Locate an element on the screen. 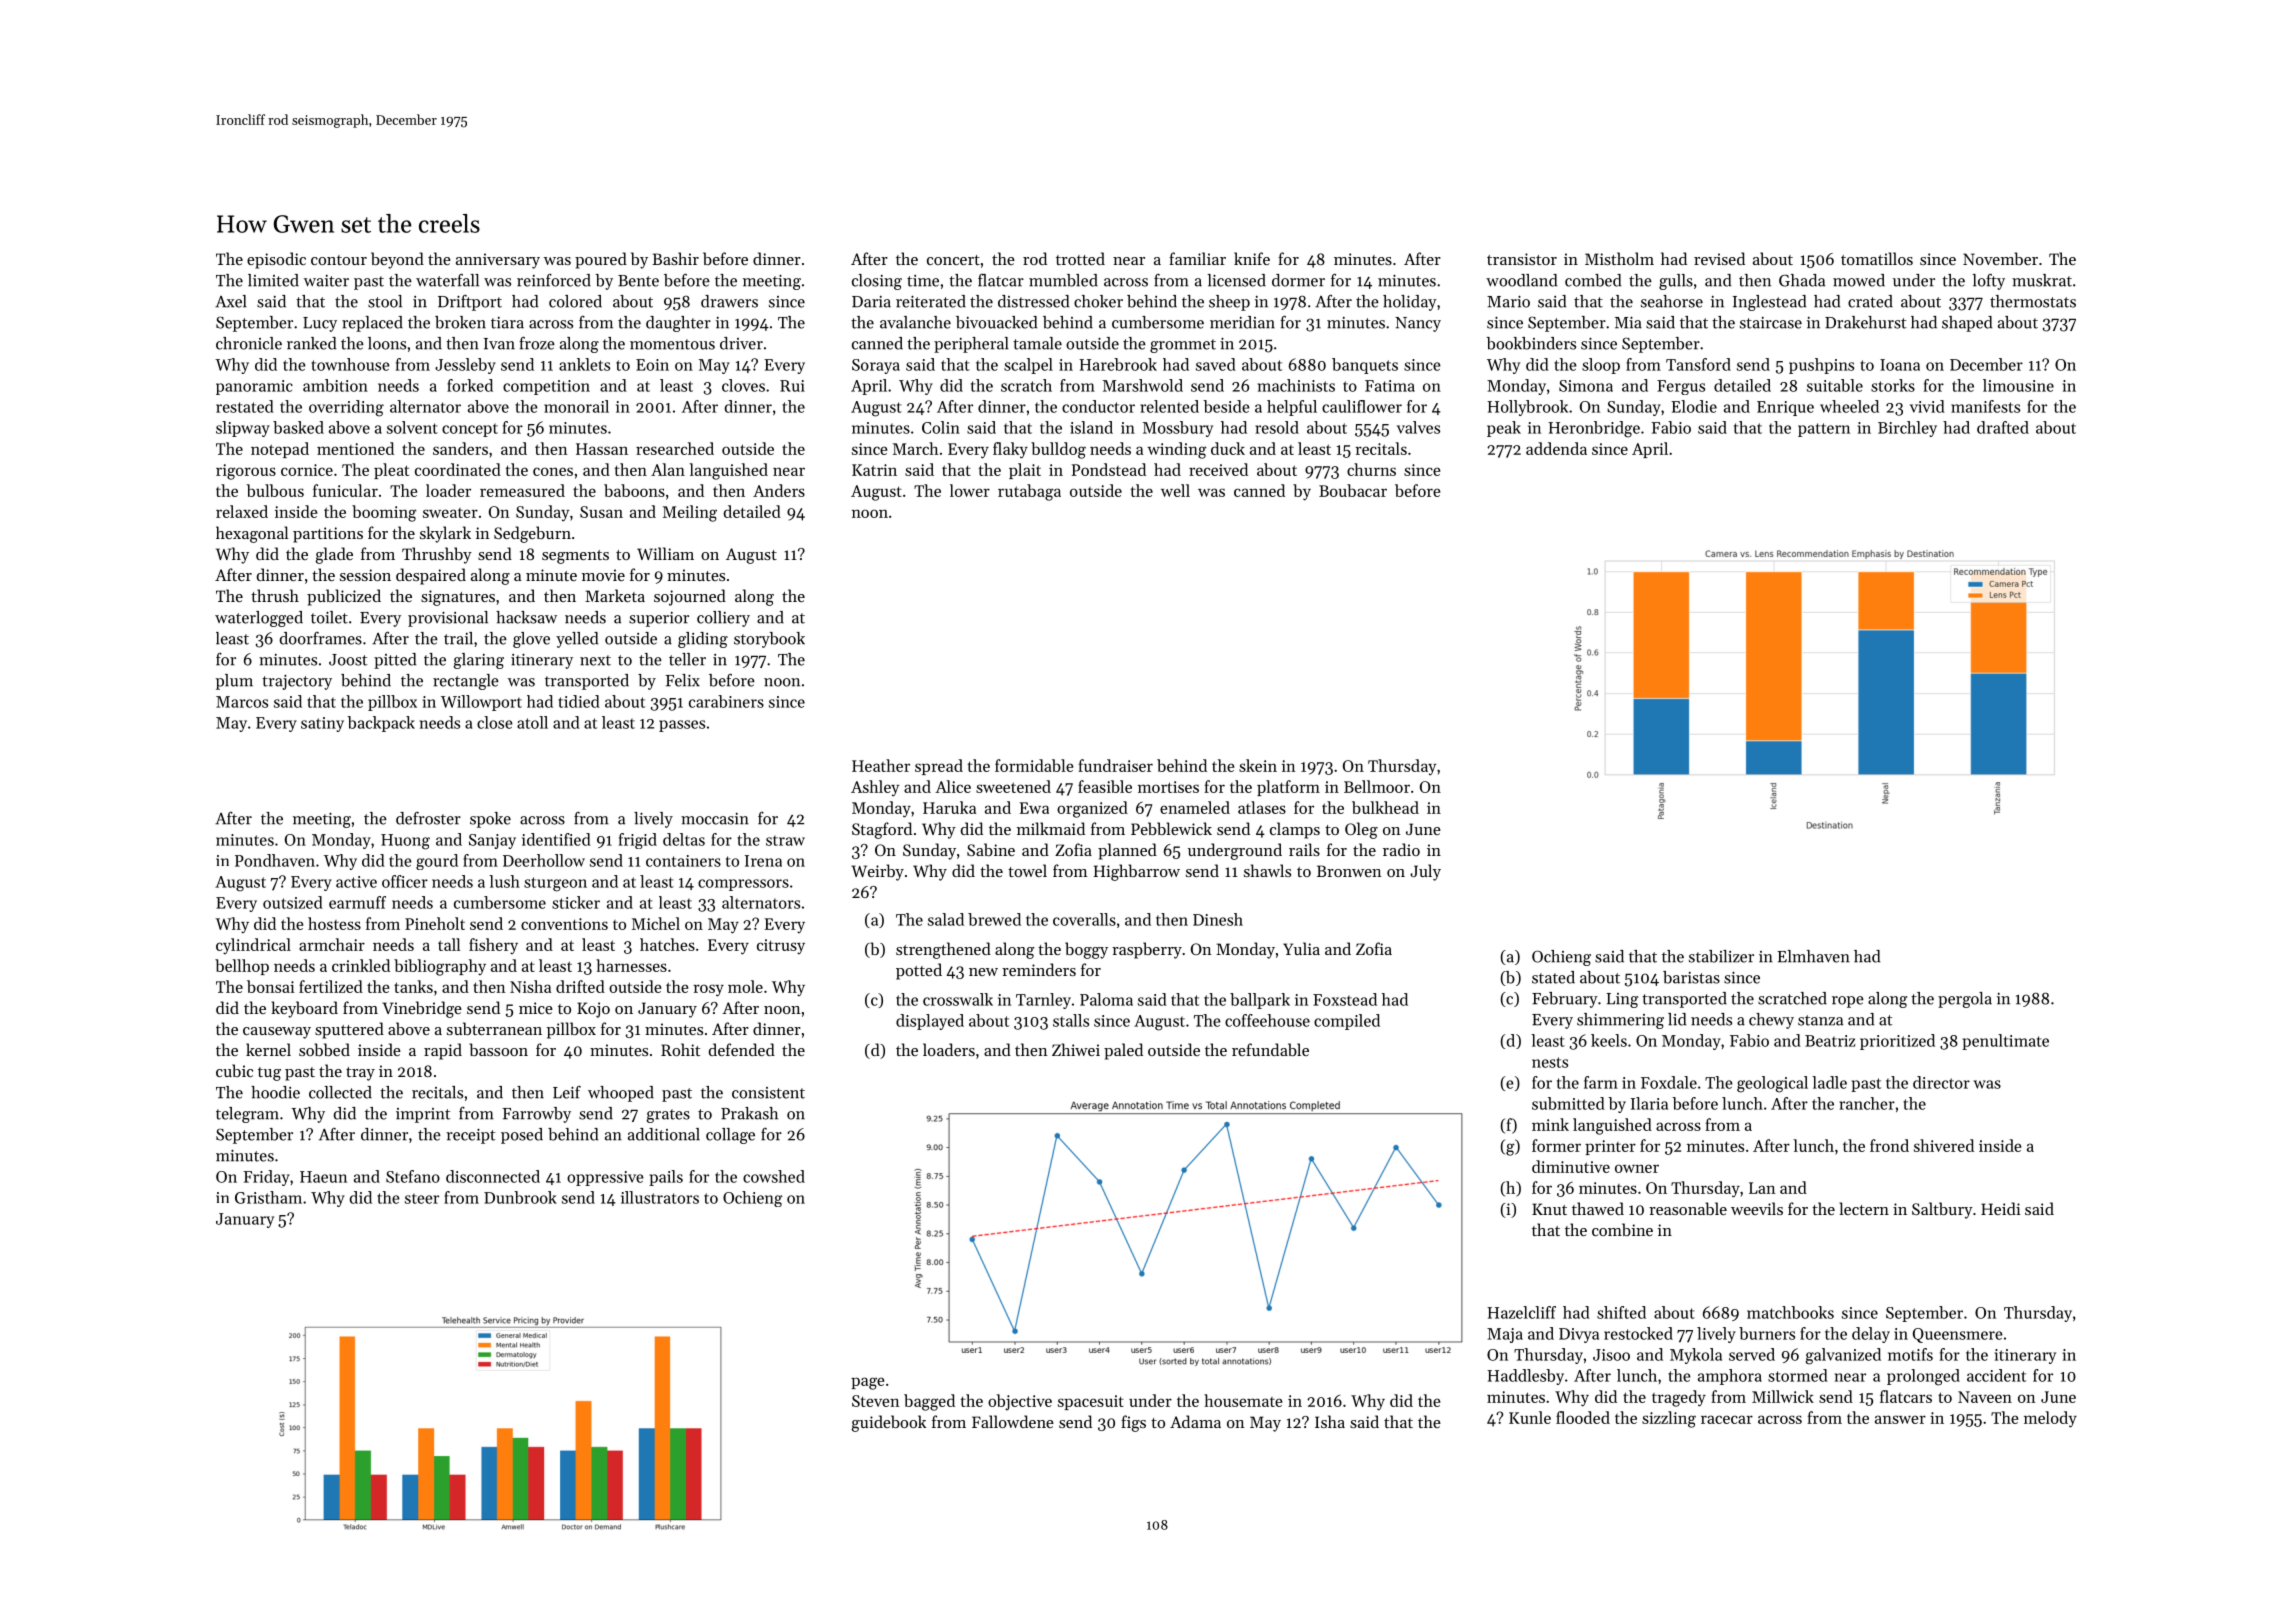 The width and height of the screenshot is (2292, 1620). page is located at coordinates (867, 1383).
